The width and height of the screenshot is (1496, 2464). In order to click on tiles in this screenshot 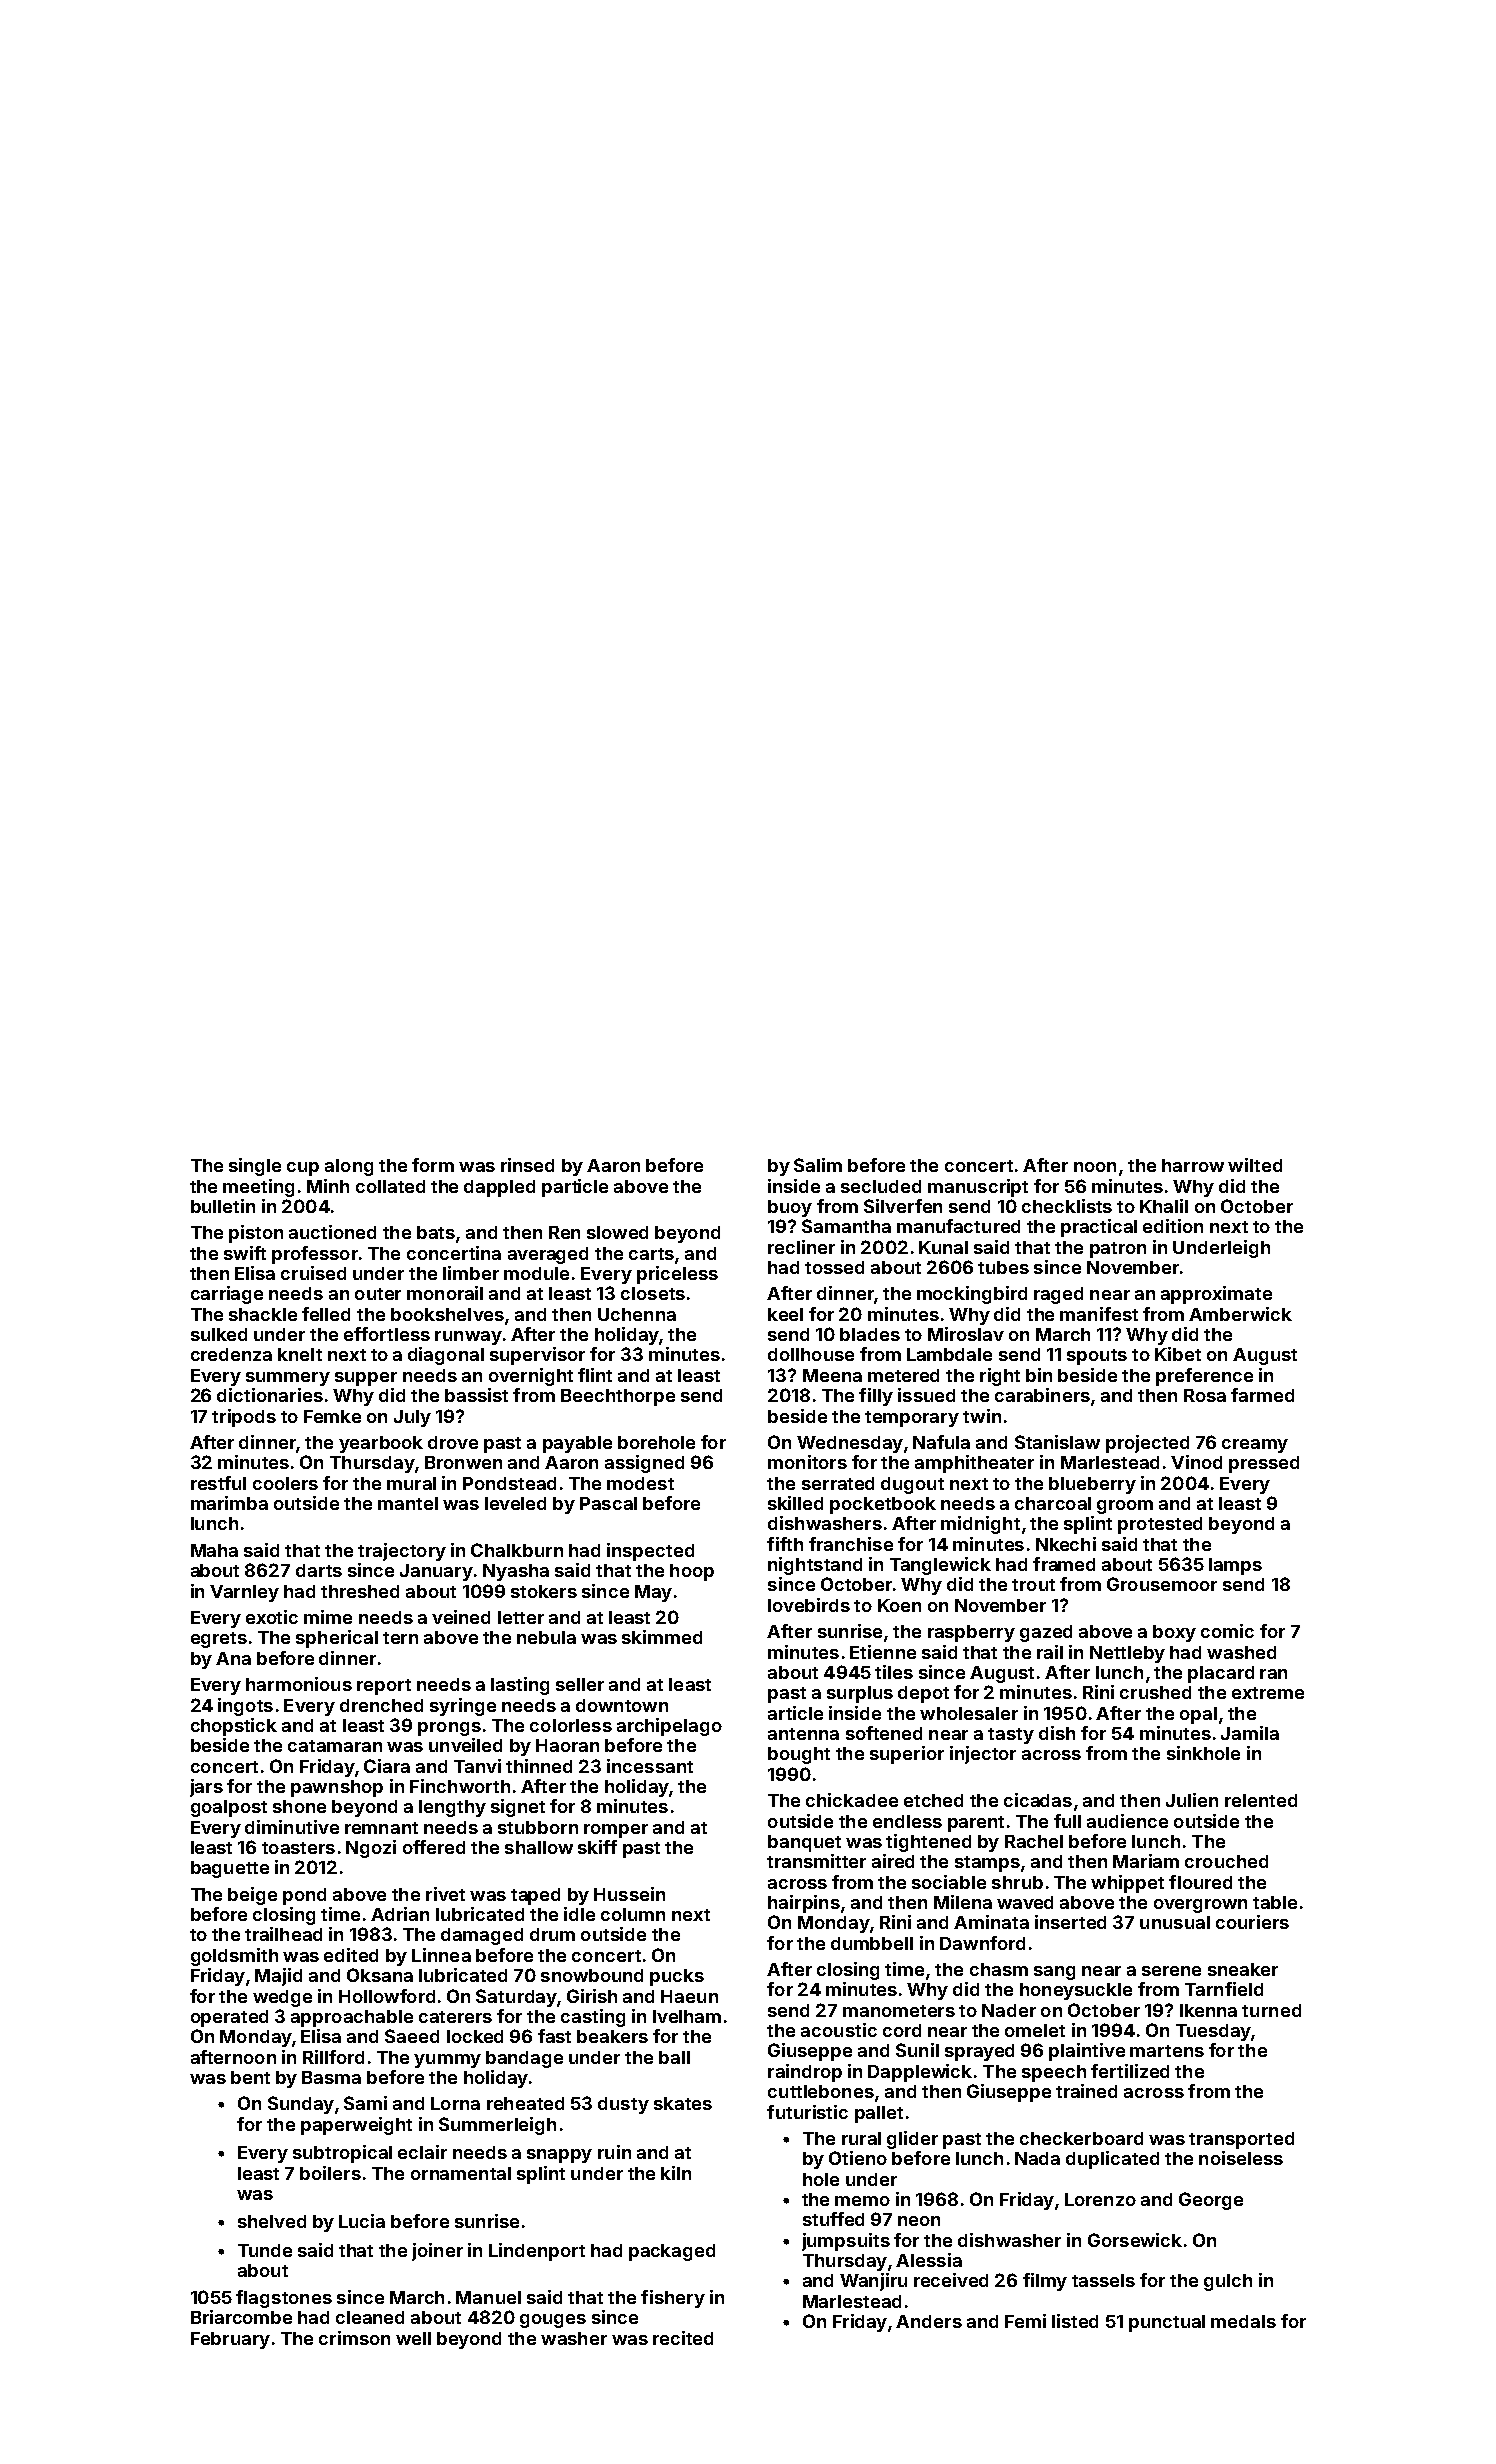, I will do `click(894, 1672)`.
